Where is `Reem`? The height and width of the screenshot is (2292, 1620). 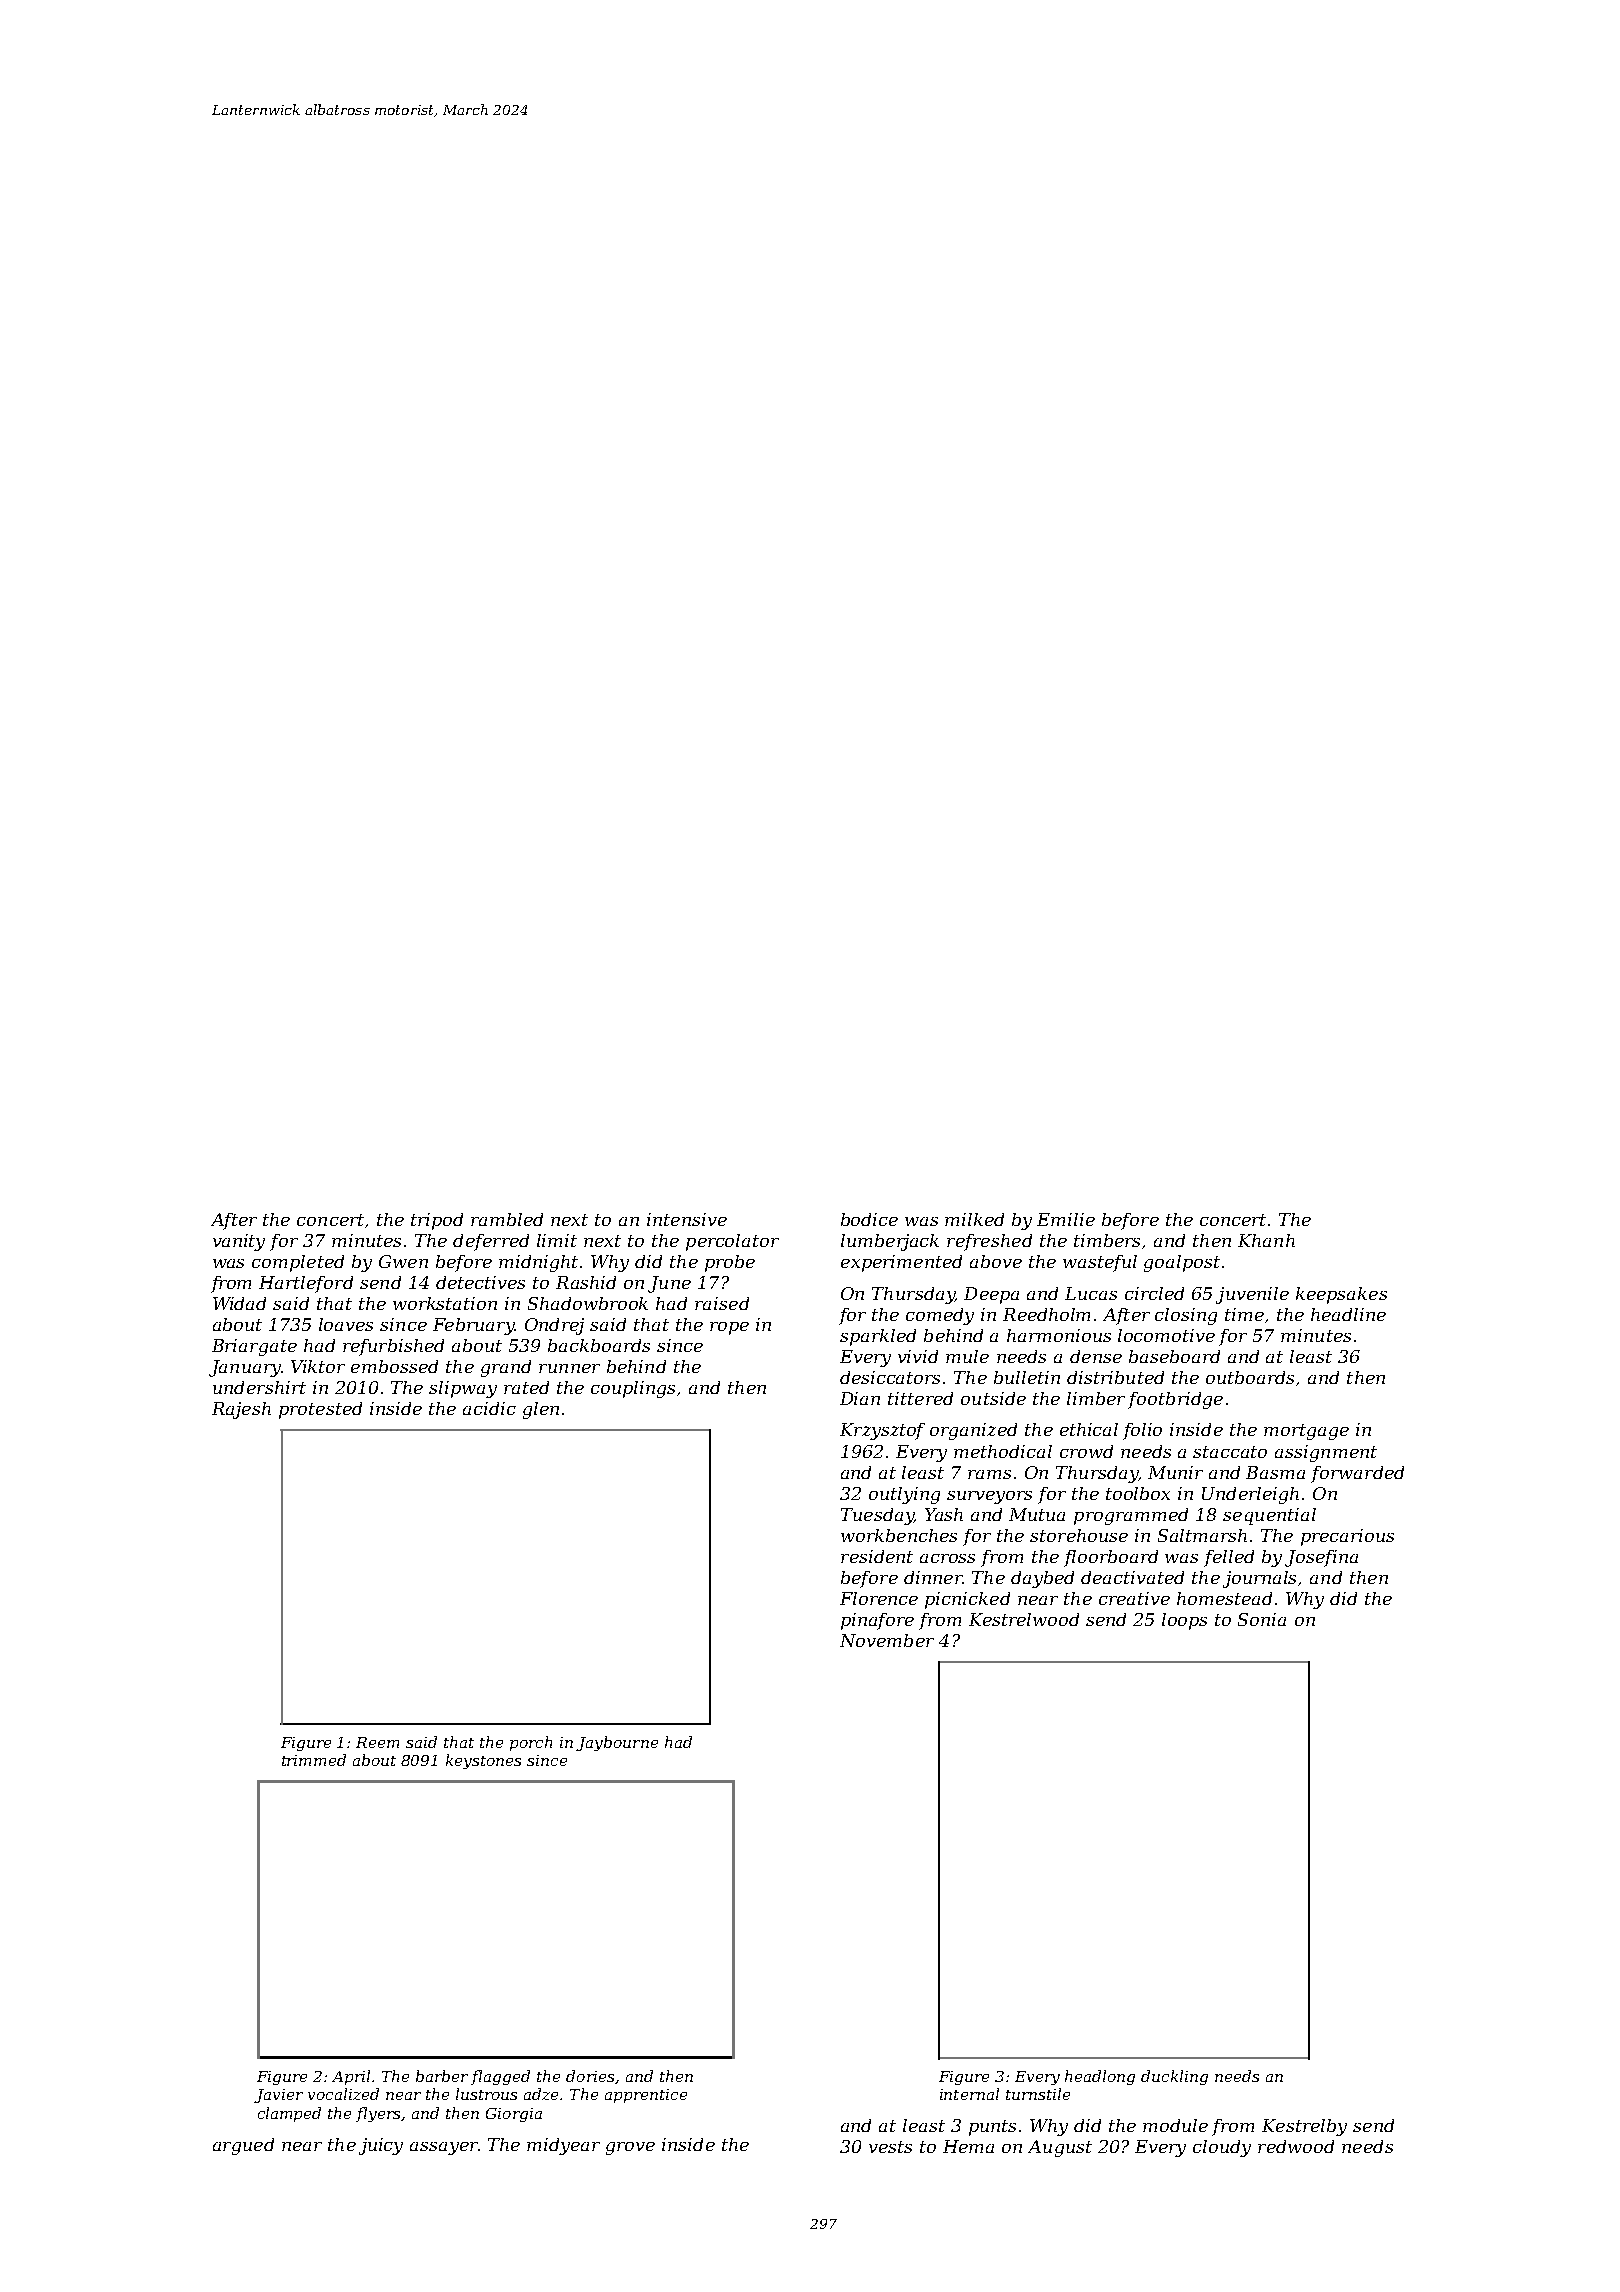 Reem is located at coordinates (377, 1742).
